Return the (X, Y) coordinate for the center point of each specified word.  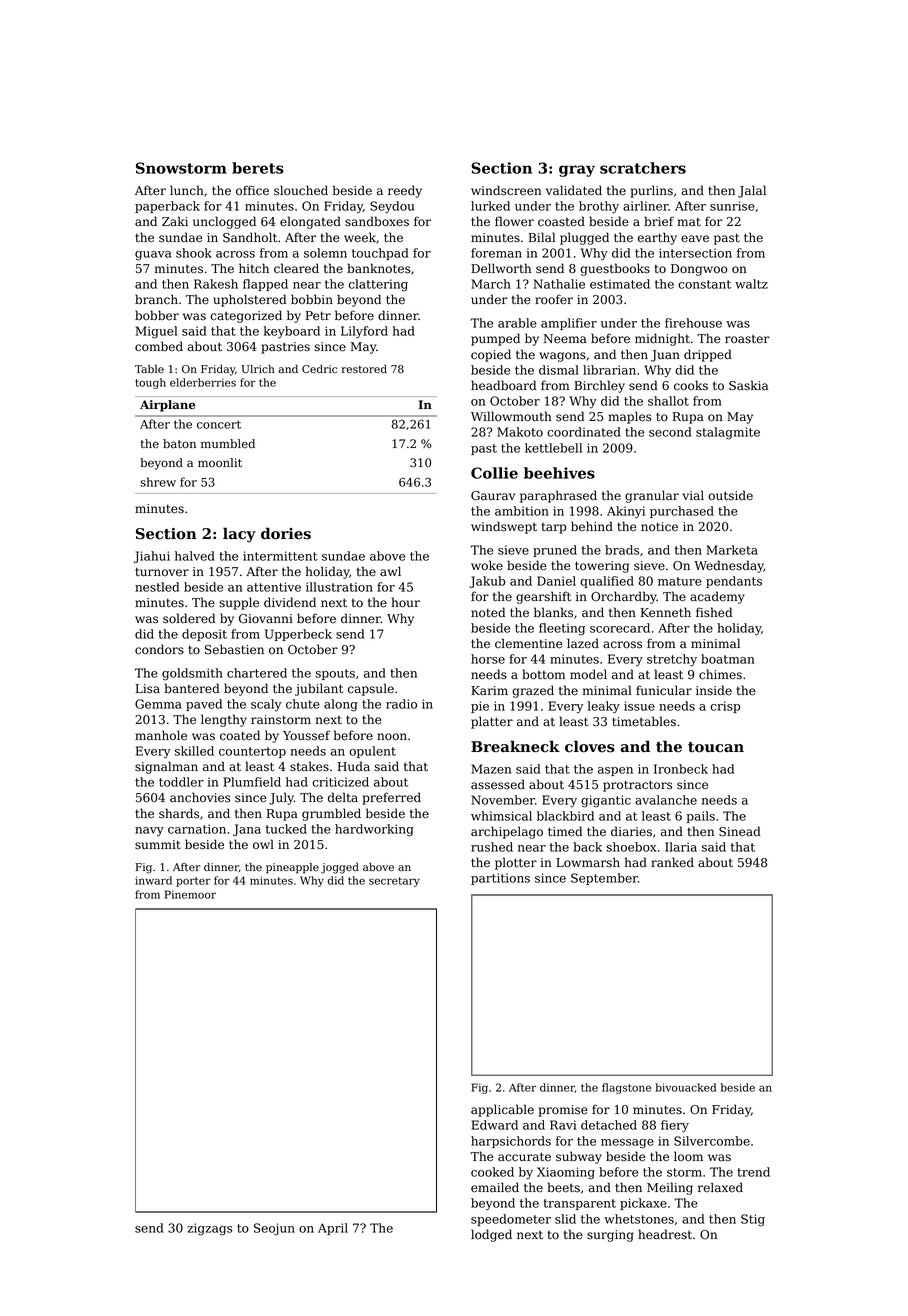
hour (405, 602)
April (333, 1229)
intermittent (280, 556)
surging (610, 1236)
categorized (246, 316)
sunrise (732, 206)
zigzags (209, 1229)
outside (730, 495)
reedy (405, 191)
